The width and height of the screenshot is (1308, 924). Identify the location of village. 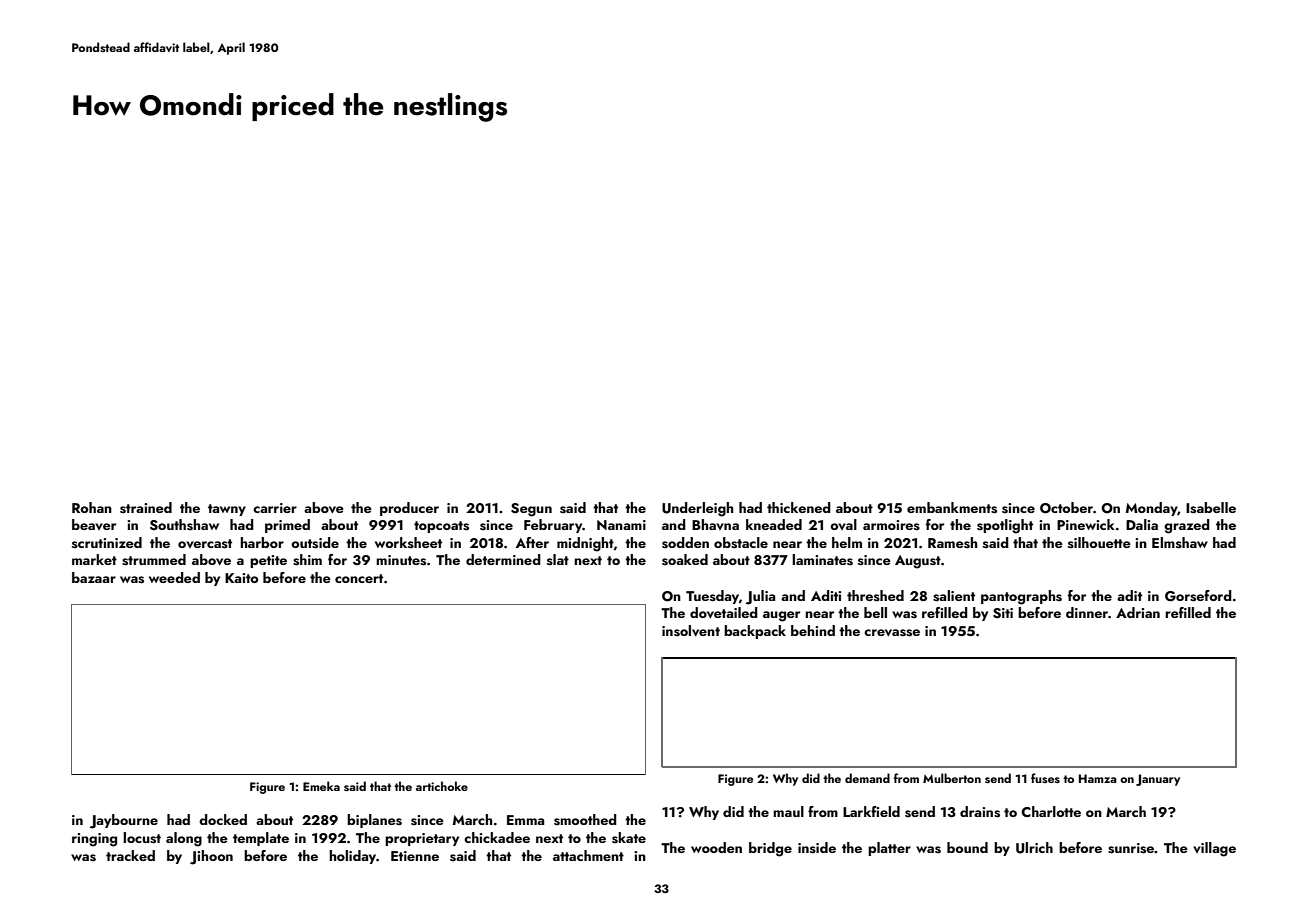
(1214, 849).
